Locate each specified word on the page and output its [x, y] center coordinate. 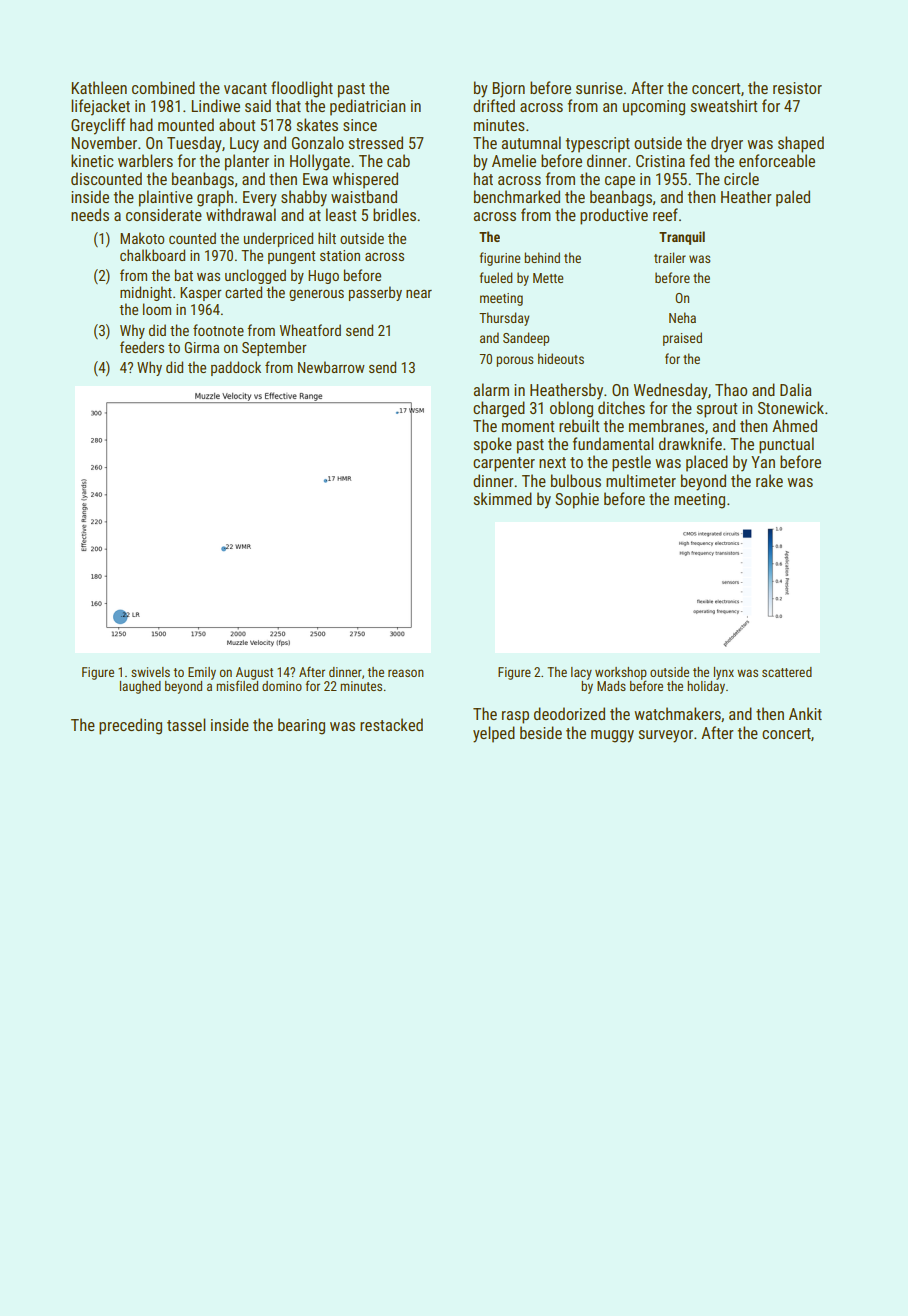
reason [406, 673]
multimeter [641, 480]
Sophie [577, 500]
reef [665, 214]
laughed [140, 687]
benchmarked [517, 196]
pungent [291, 257]
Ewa [315, 179]
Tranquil [682, 238]
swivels [150, 672]
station [340, 255]
